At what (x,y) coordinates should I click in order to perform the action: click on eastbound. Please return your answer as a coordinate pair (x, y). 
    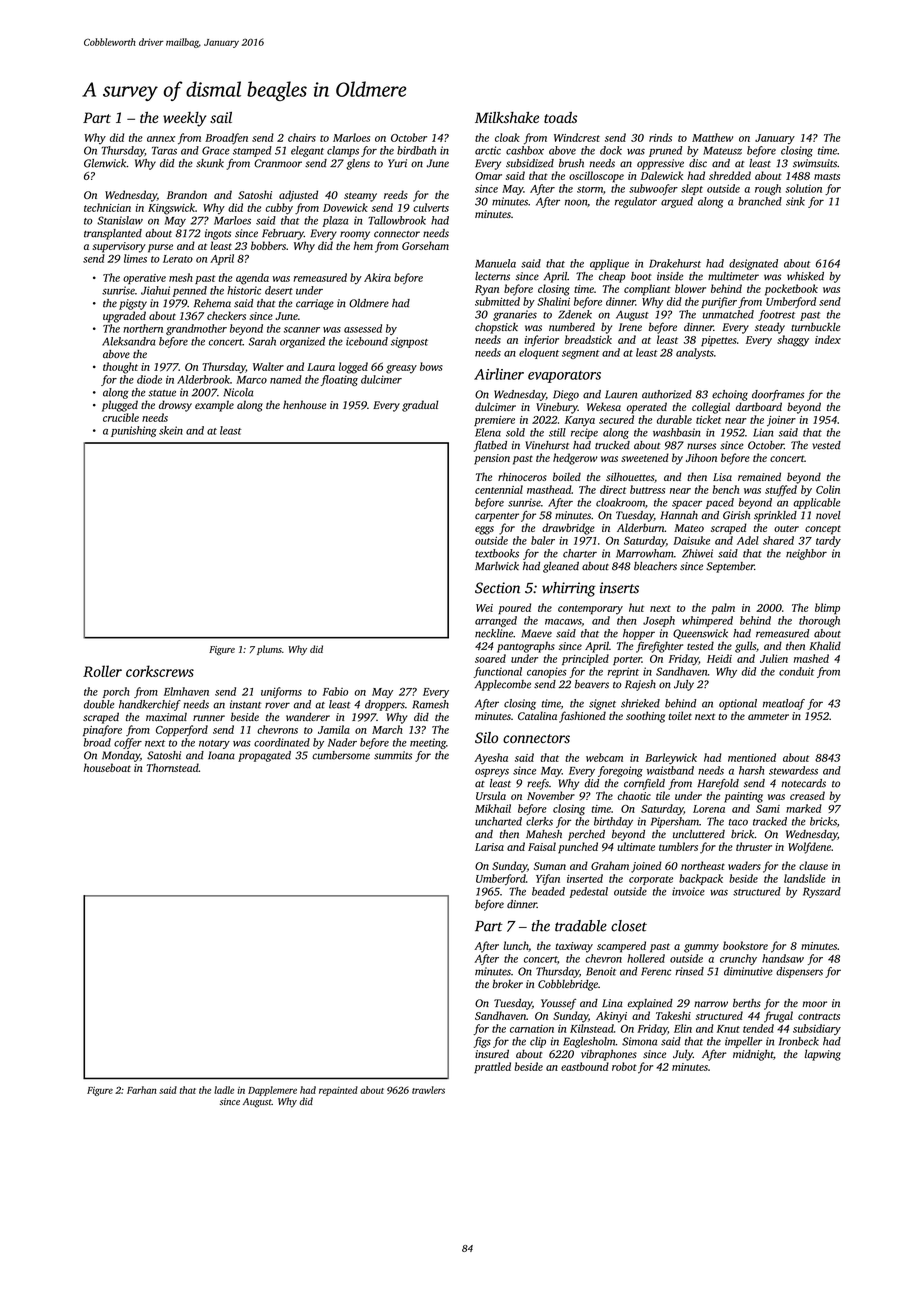
    Looking at the image, I should click on (585, 1066).
